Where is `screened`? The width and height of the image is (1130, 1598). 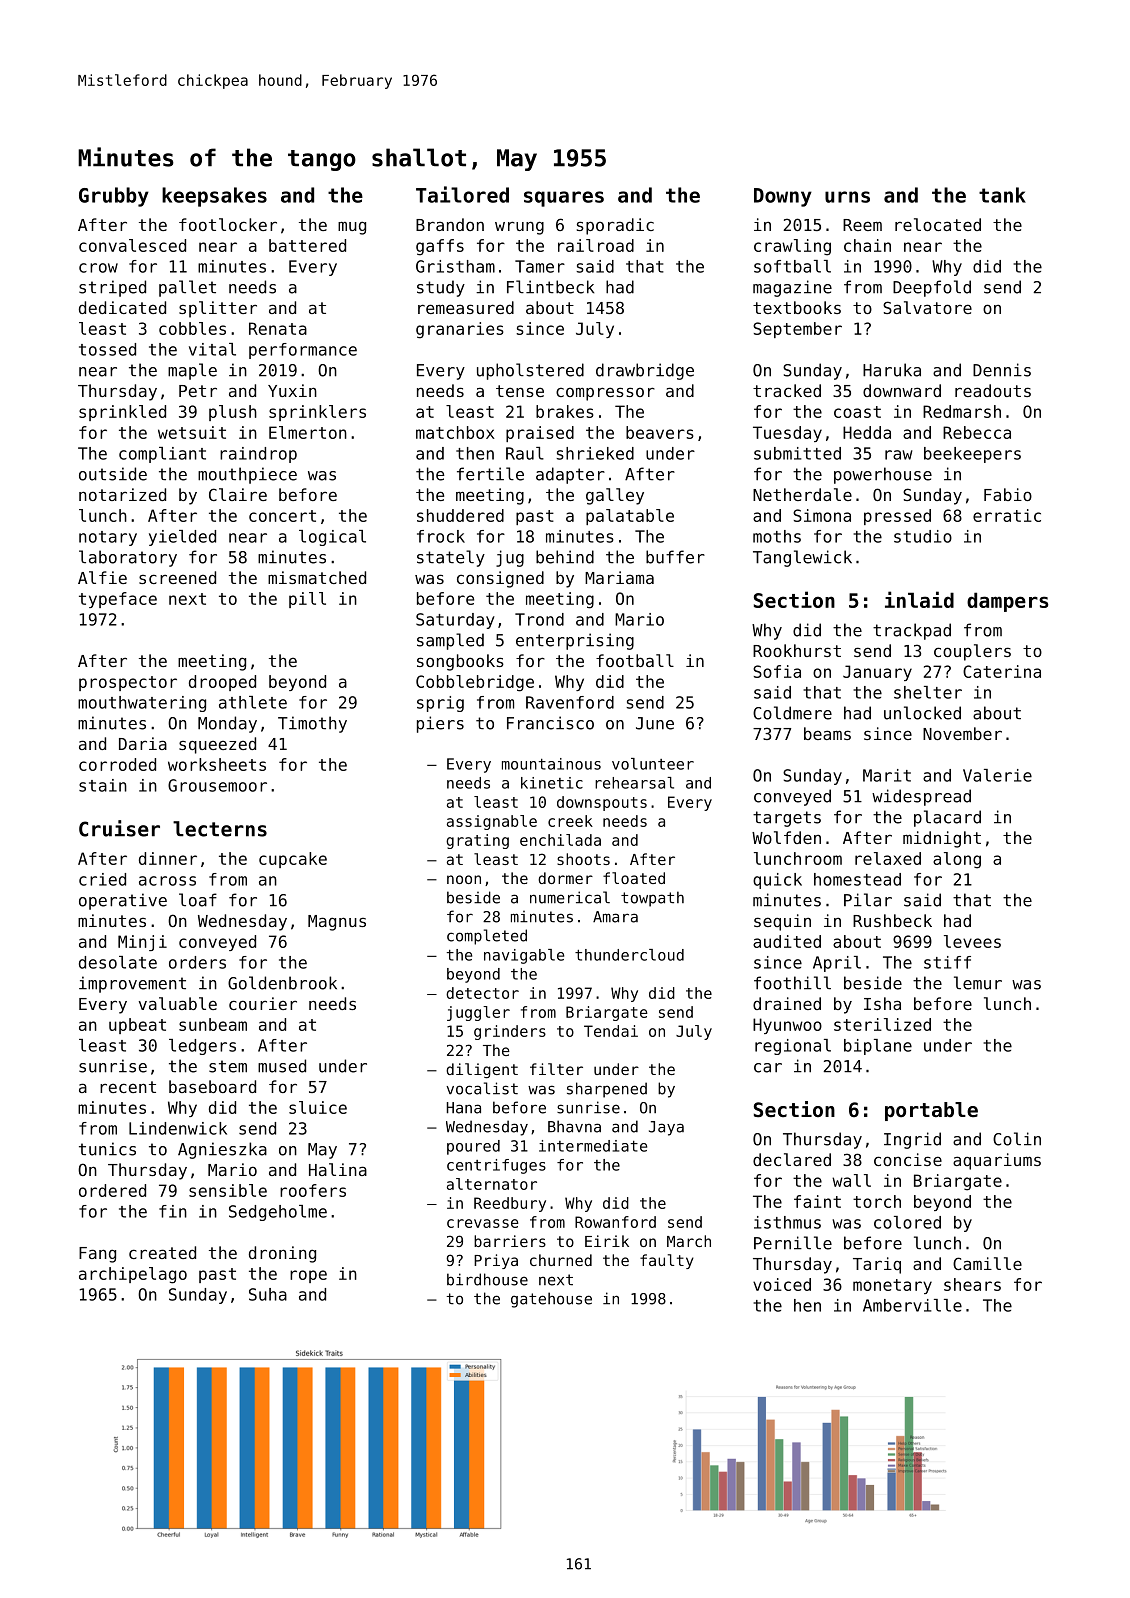 screened is located at coordinates (177, 577).
